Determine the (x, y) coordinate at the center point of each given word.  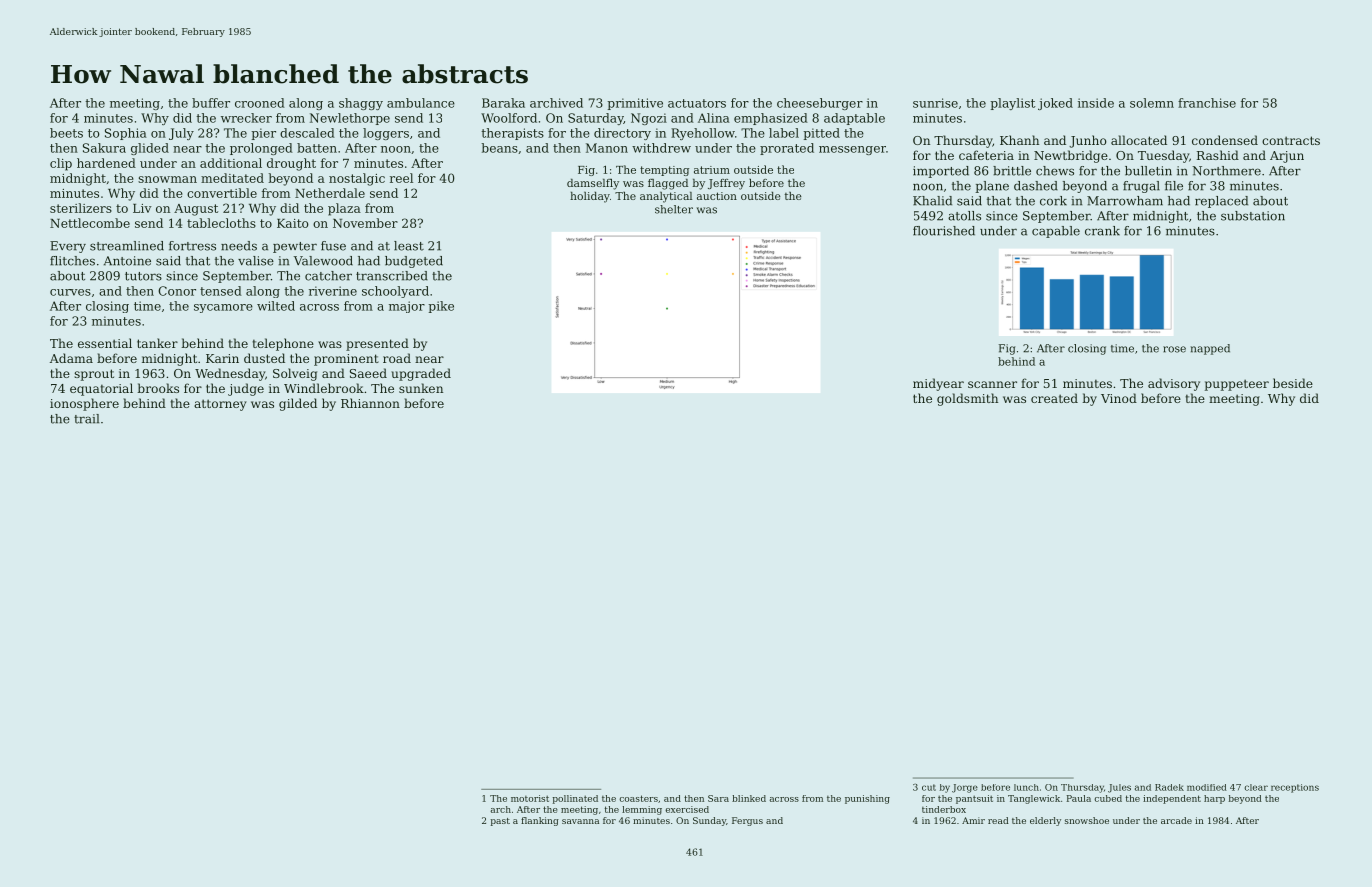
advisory (1174, 384)
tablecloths (221, 223)
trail (86, 419)
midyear (938, 384)
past (500, 822)
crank (1102, 231)
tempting (664, 171)
